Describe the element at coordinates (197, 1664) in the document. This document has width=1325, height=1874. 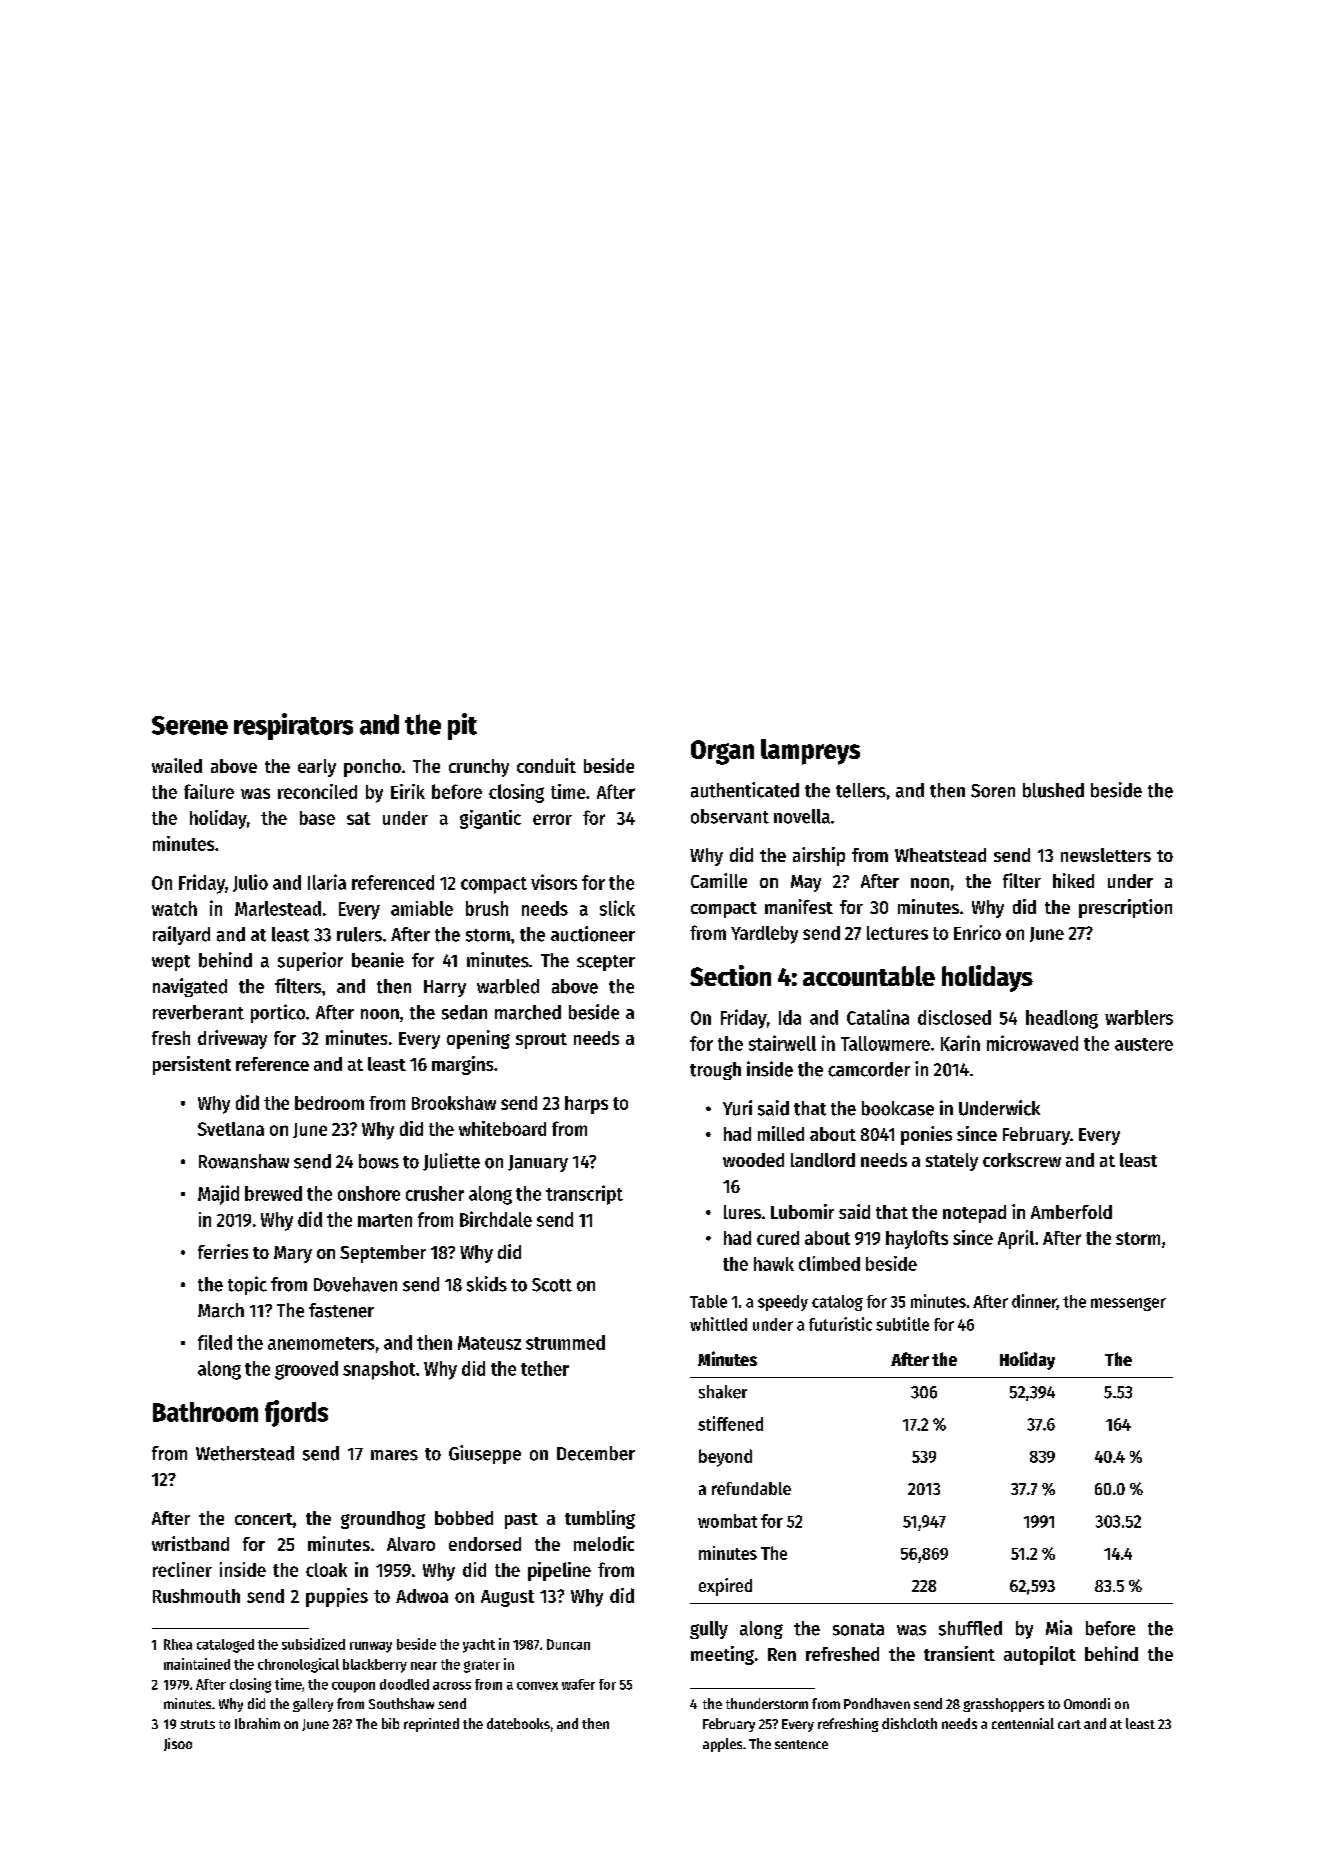
I see `maintained` at that location.
